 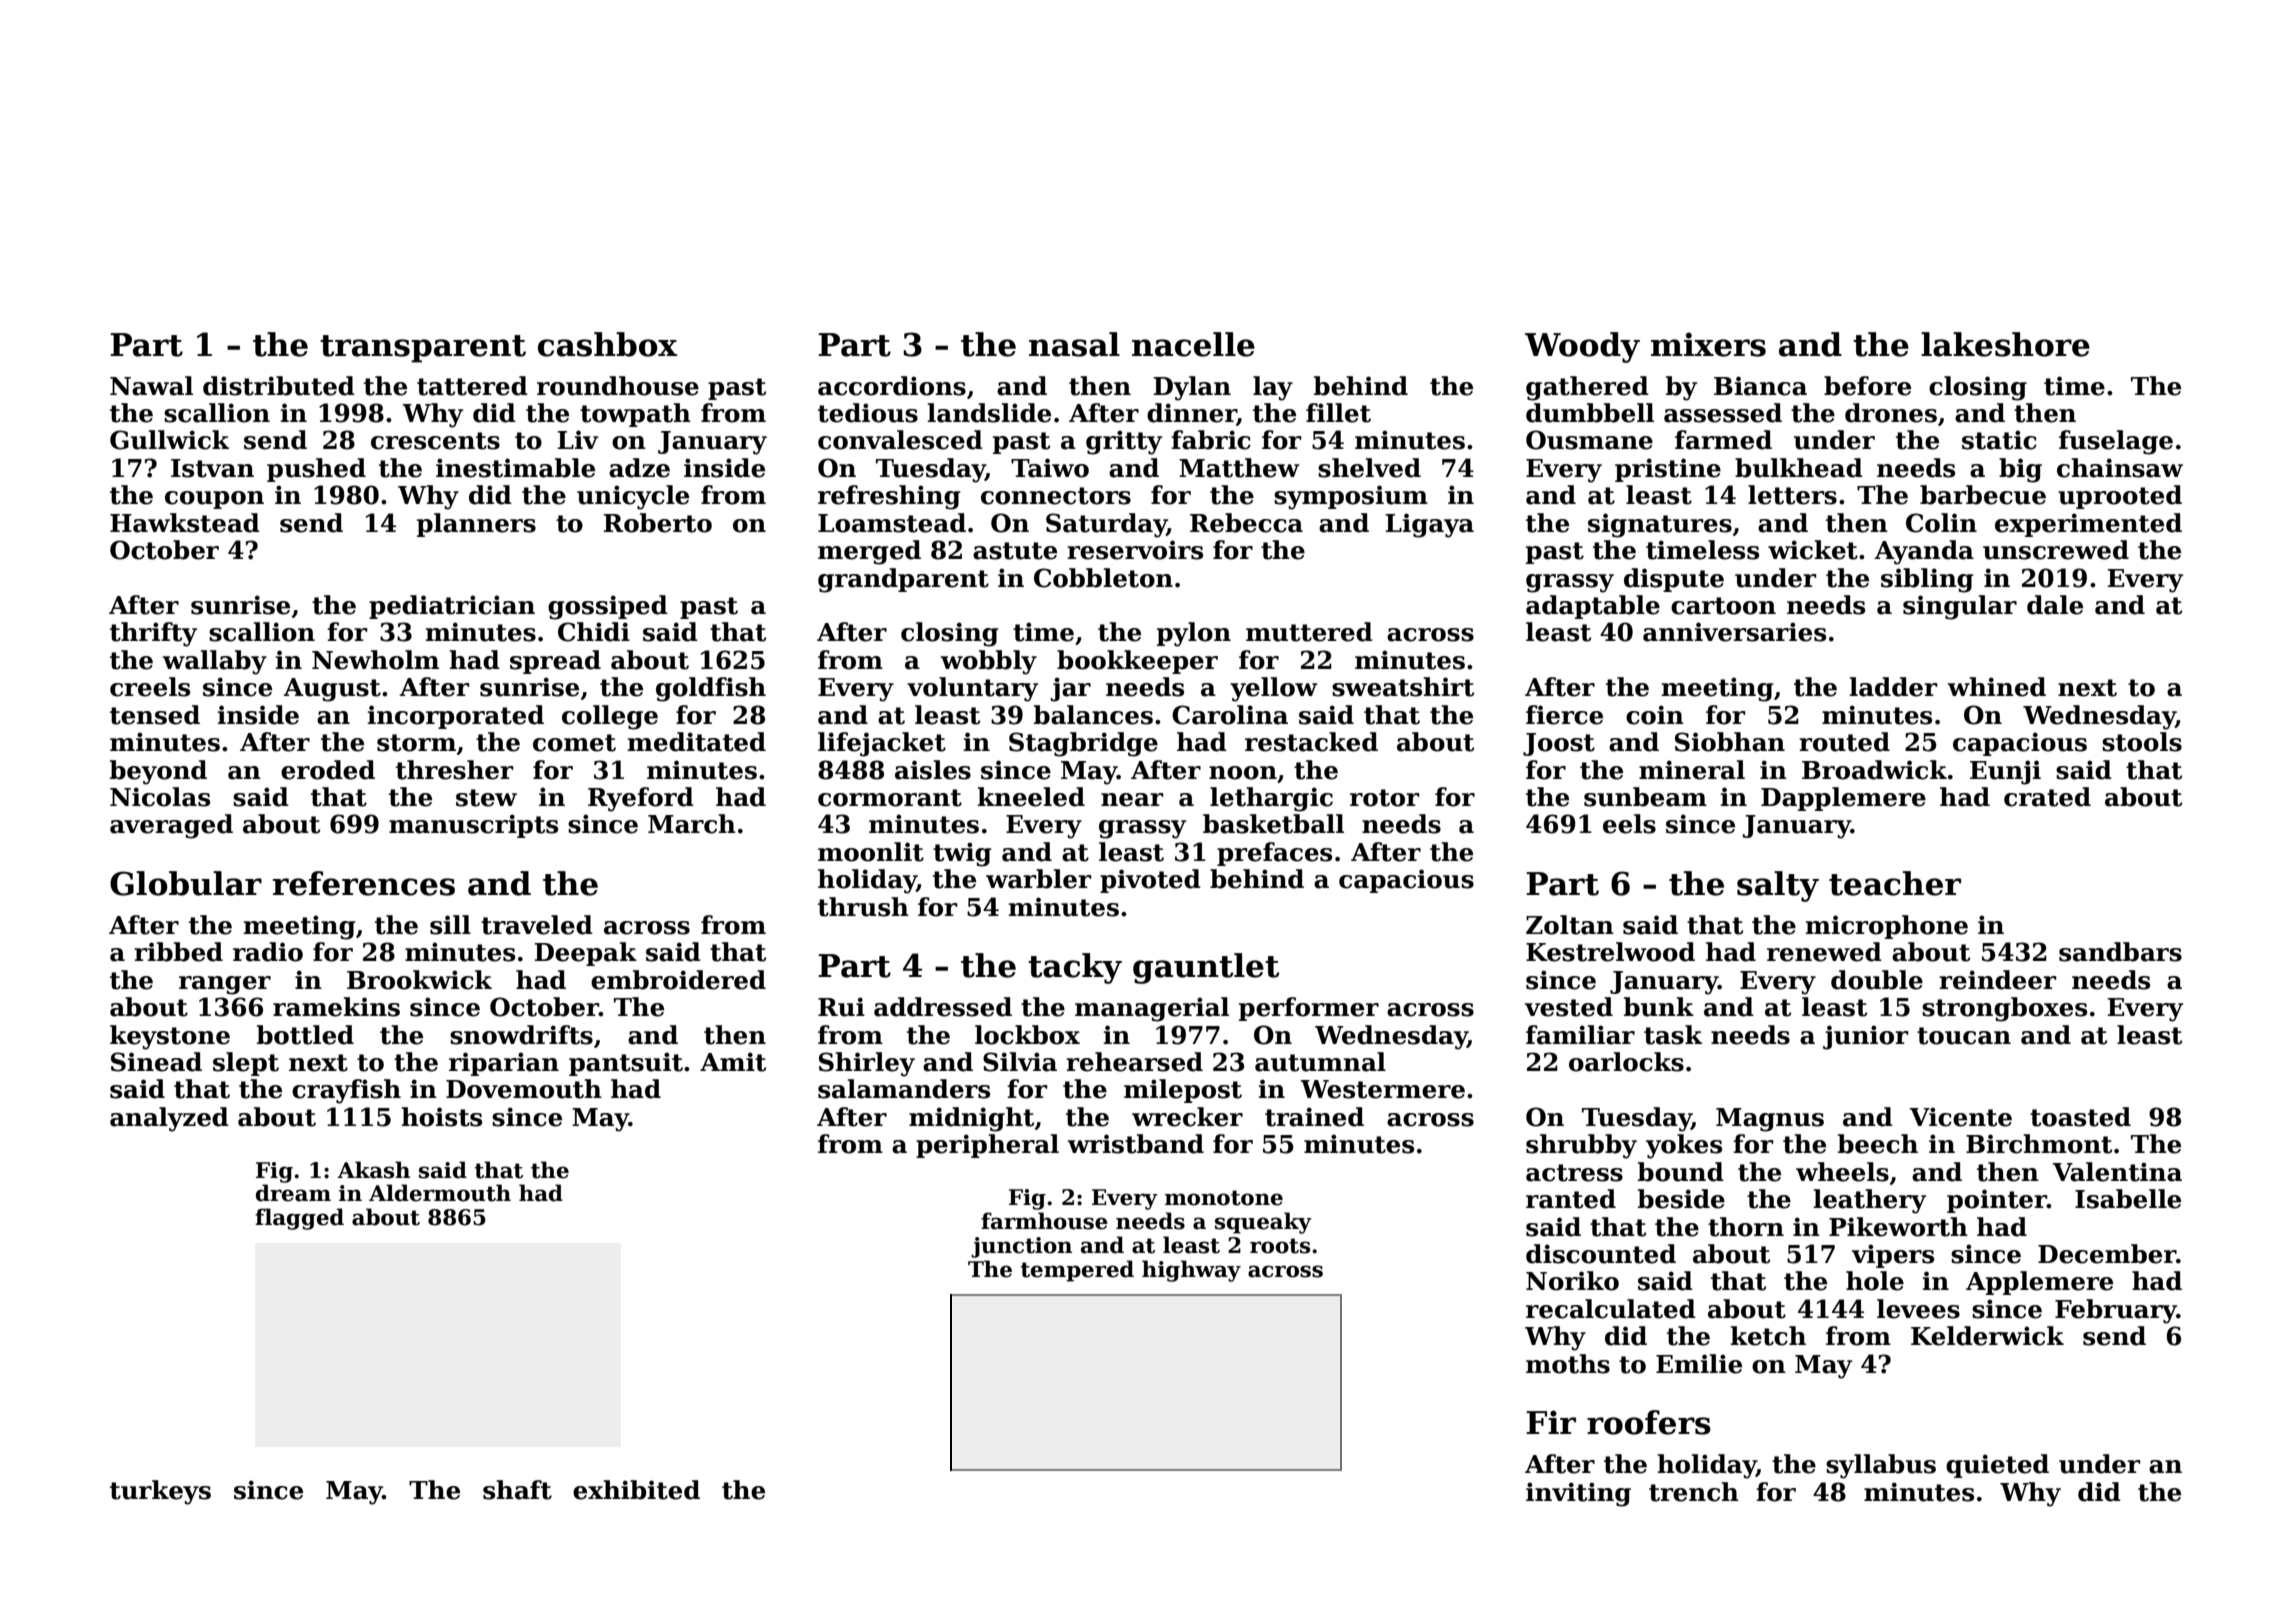 I want to click on inviting, so click(x=1578, y=1494).
